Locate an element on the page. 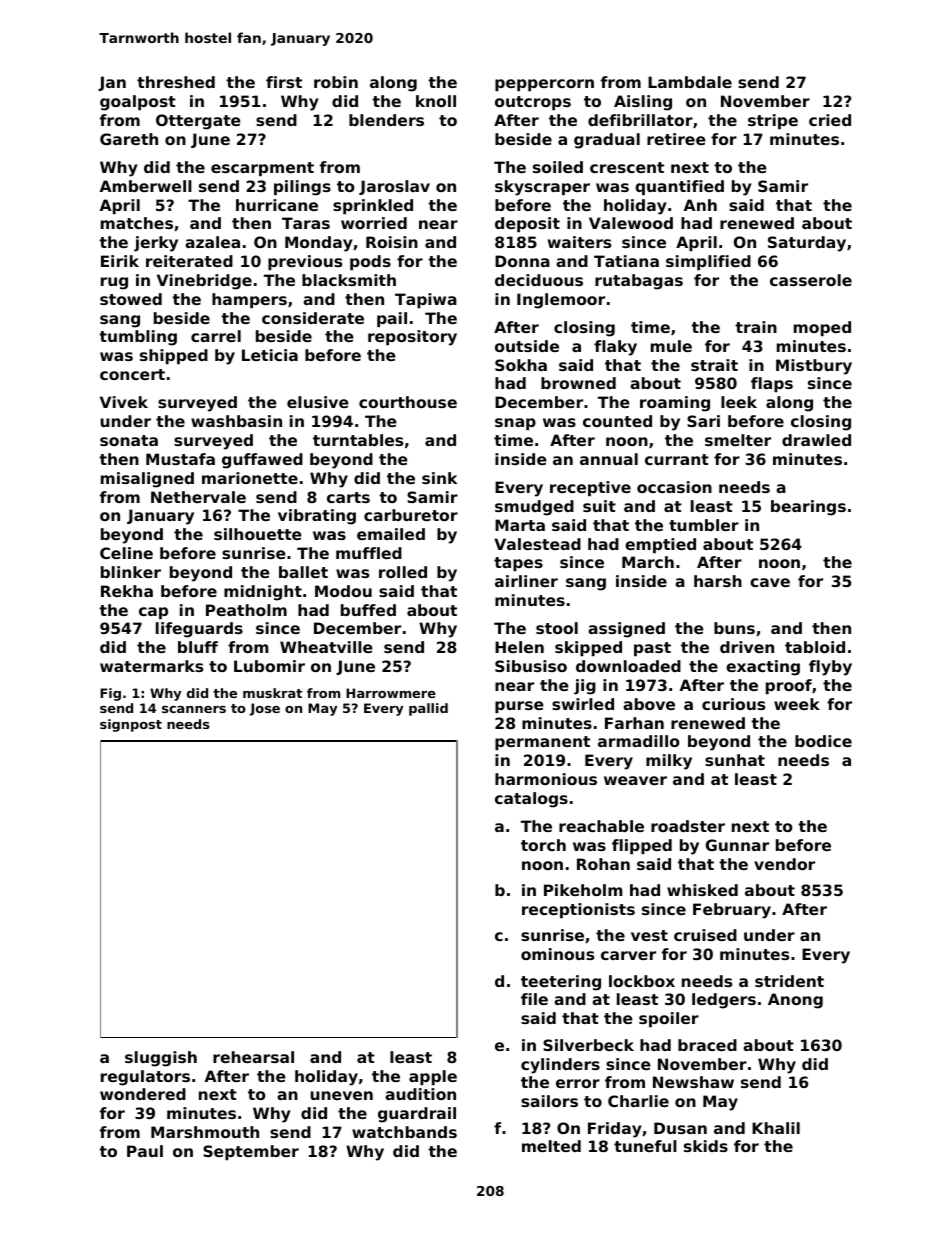 This document has height=1233, width=952. deposit is located at coordinates (527, 224).
